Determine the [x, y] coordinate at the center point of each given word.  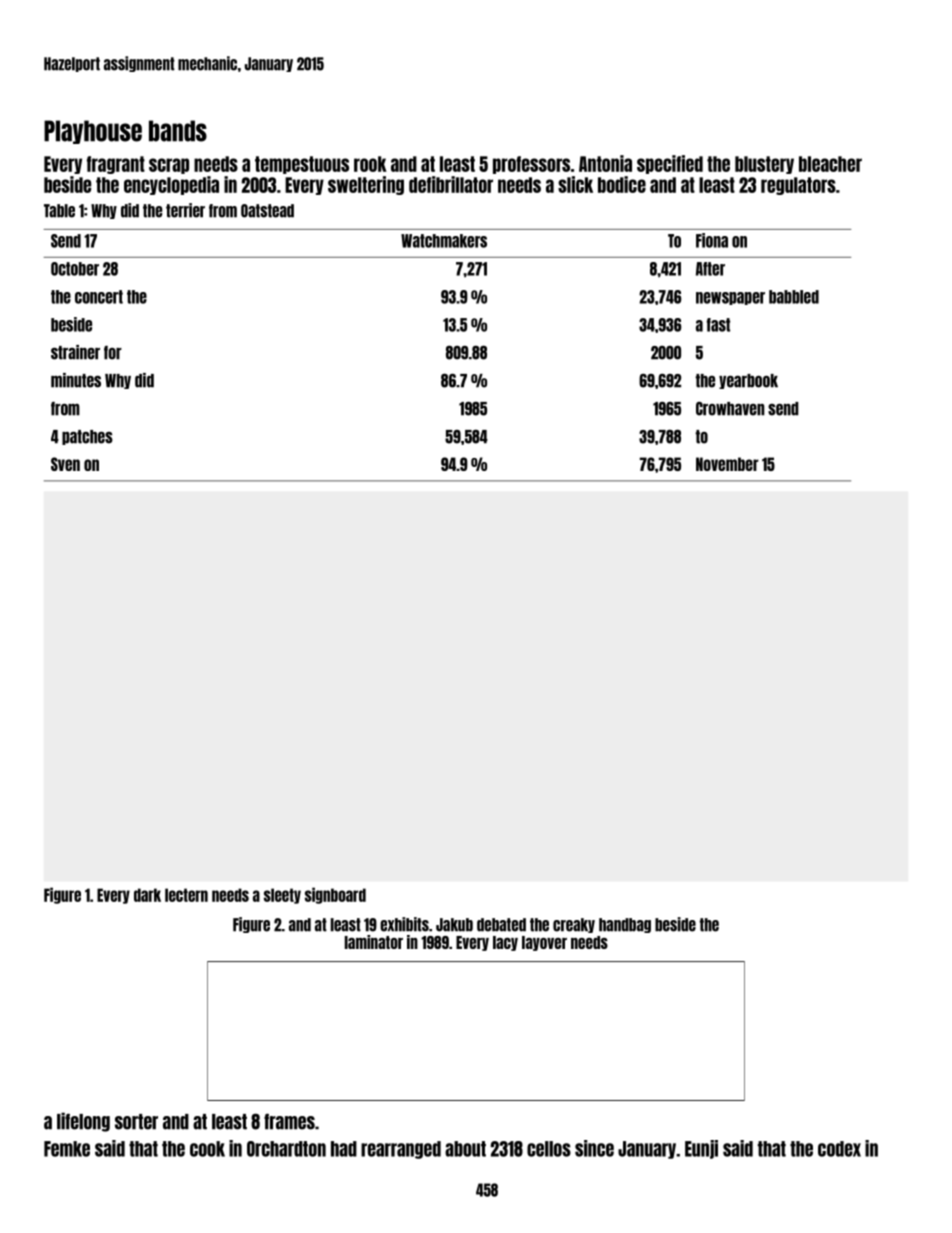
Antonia [605, 163]
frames [289, 1121]
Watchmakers [444, 241]
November [727, 464]
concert [99, 297]
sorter [136, 1122]
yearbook [748, 381]
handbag [625, 925]
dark [147, 895]
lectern [186, 895]
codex [839, 1149]
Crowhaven [730, 409]
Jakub [454, 925]
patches [87, 437]
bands [178, 131]
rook [370, 164]
